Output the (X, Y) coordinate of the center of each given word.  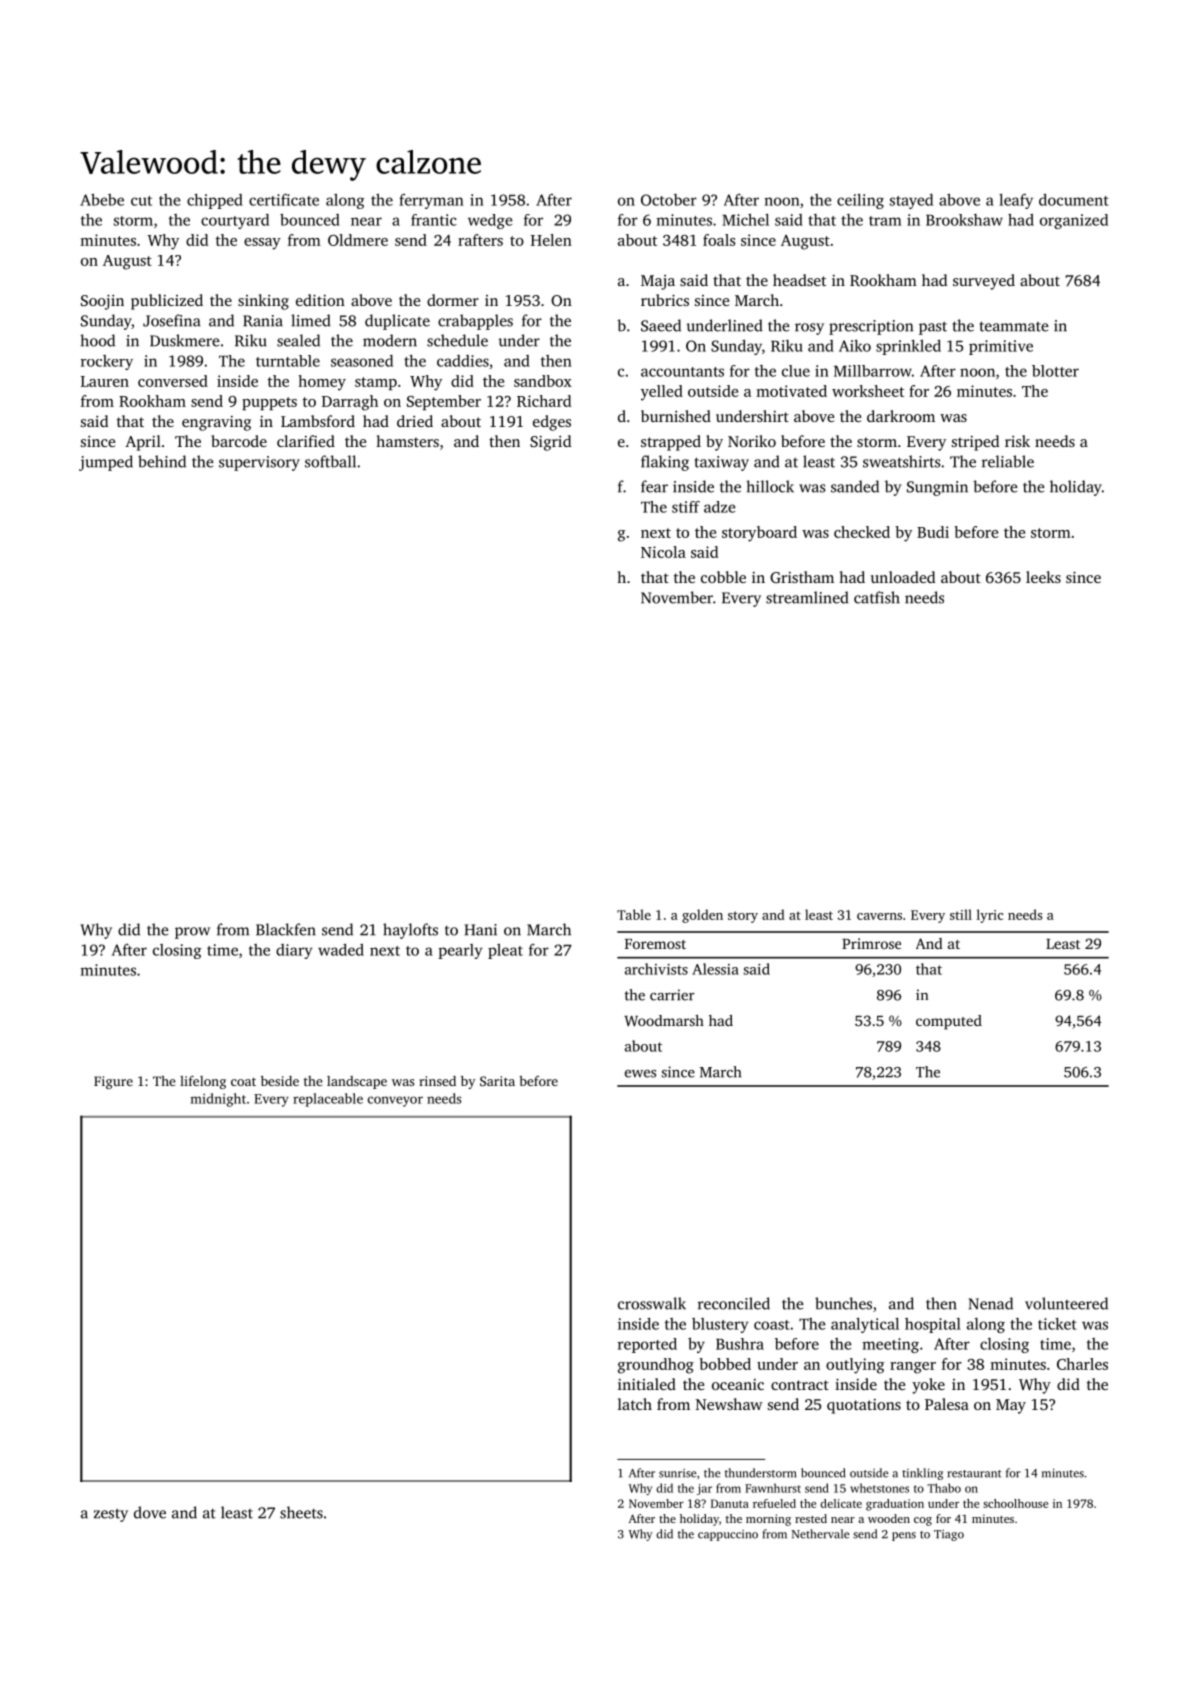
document (1074, 199)
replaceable (328, 1100)
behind (162, 461)
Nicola (663, 552)
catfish (877, 597)
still (961, 914)
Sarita (497, 1081)
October (669, 200)
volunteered (1066, 1303)
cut (141, 201)
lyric (990, 916)
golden (702, 916)
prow (192, 933)
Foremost (655, 944)
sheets (301, 1512)
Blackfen (286, 929)
